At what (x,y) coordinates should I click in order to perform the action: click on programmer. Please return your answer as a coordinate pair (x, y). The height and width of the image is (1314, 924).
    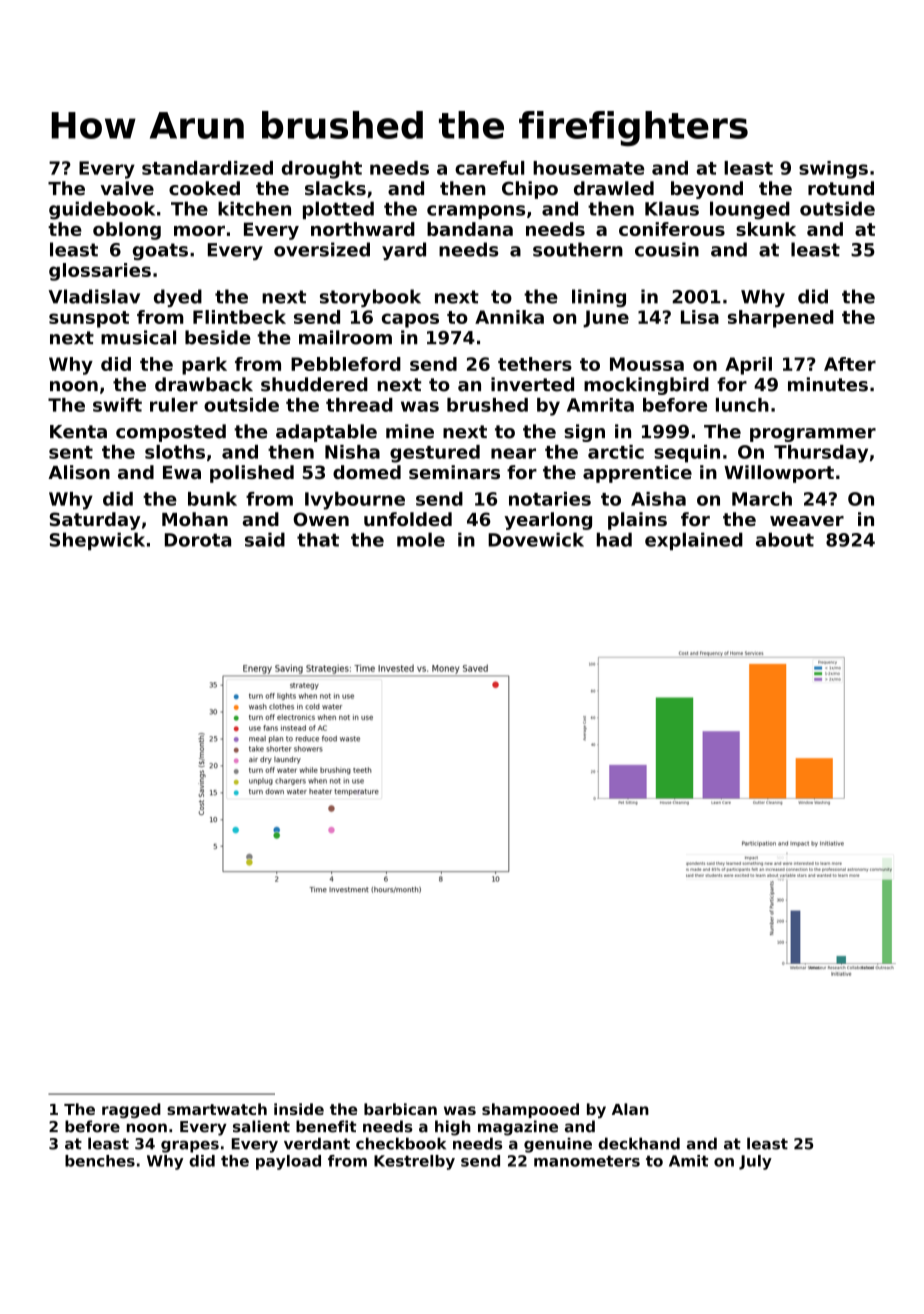
    Looking at the image, I should click on (813, 435).
